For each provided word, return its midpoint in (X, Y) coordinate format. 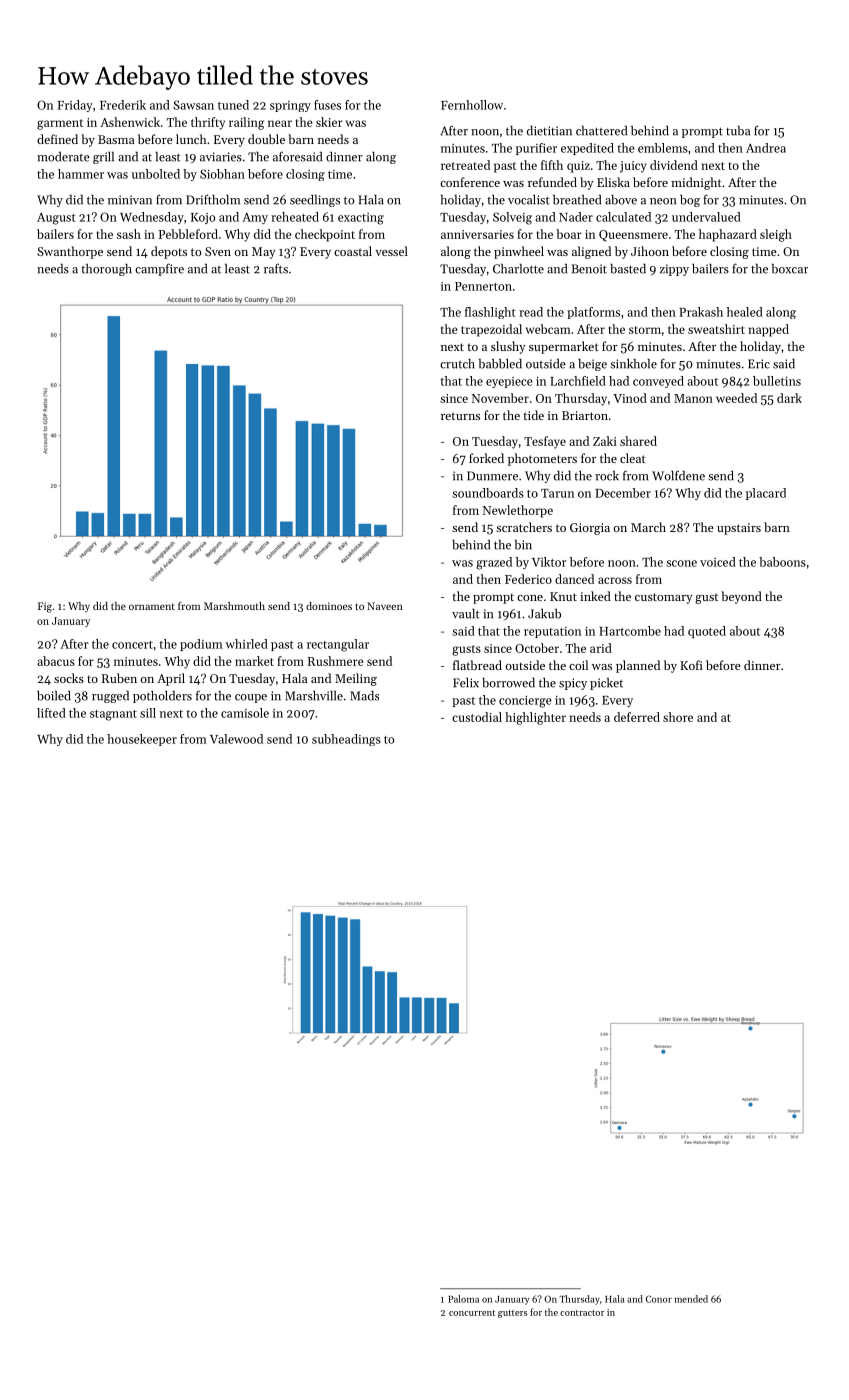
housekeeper (142, 740)
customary (663, 598)
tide (534, 415)
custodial (477, 717)
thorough (106, 270)
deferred (637, 717)
